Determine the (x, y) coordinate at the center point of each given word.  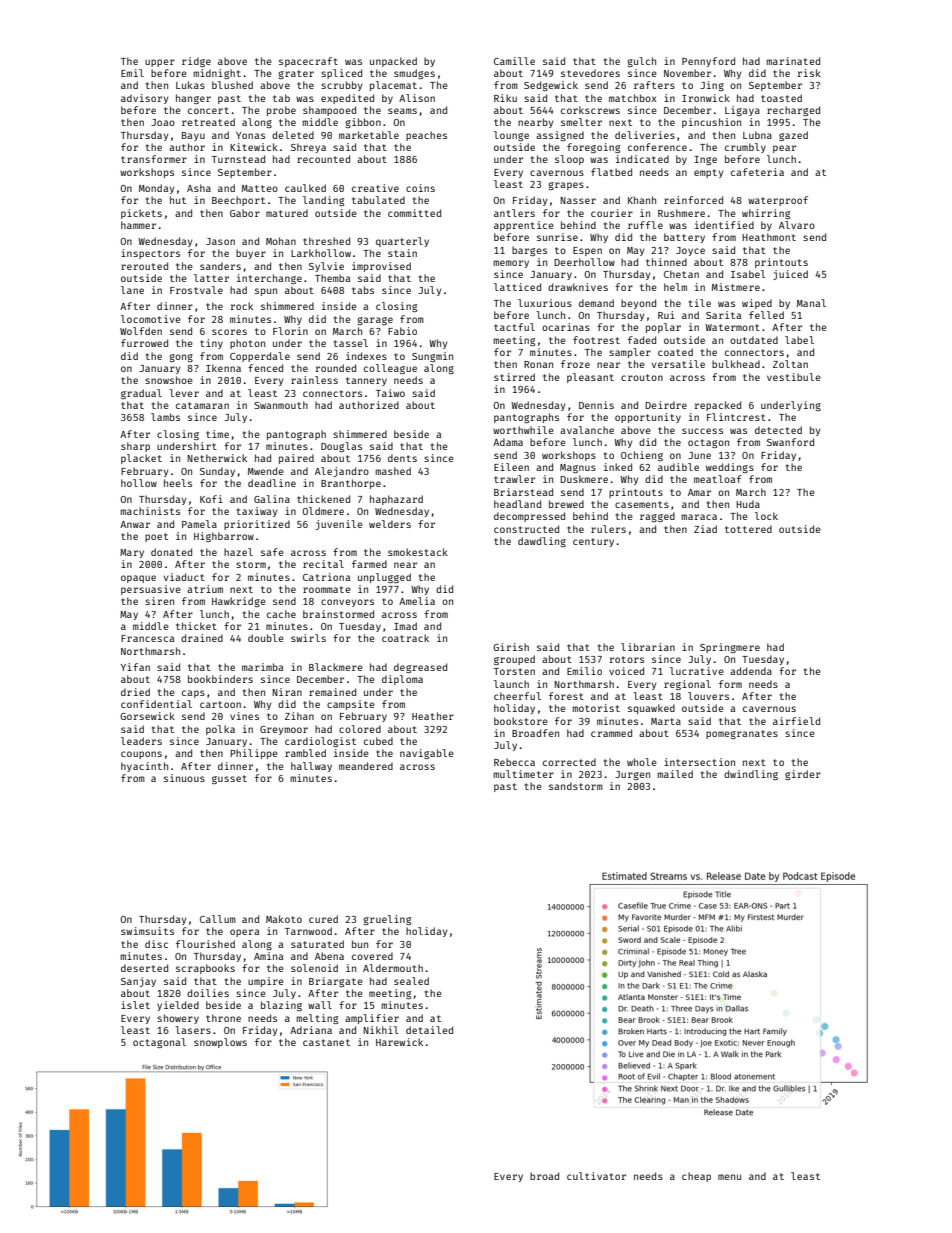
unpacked (393, 62)
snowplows (220, 1043)
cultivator (596, 1176)
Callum (218, 919)
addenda (751, 671)
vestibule (794, 377)
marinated (793, 61)
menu (729, 1177)
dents (402, 458)
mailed (675, 774)
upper (160, 63)
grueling (387, 920)
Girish (511, 647)
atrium (205, 589)
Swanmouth (281, 405)
